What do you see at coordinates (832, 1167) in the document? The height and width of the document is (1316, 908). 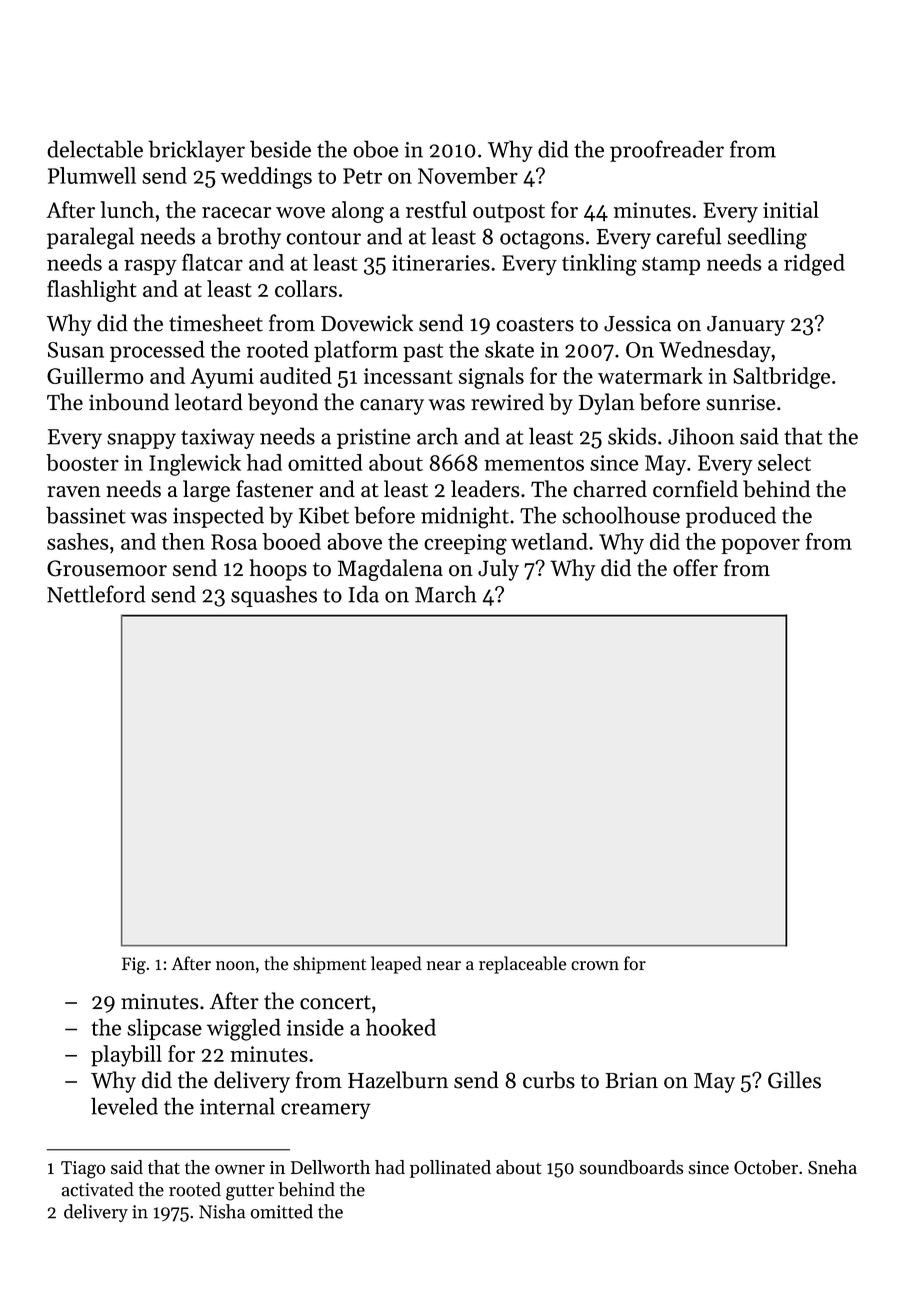 I see `Sneha` at bounding box center [832, 1167].
